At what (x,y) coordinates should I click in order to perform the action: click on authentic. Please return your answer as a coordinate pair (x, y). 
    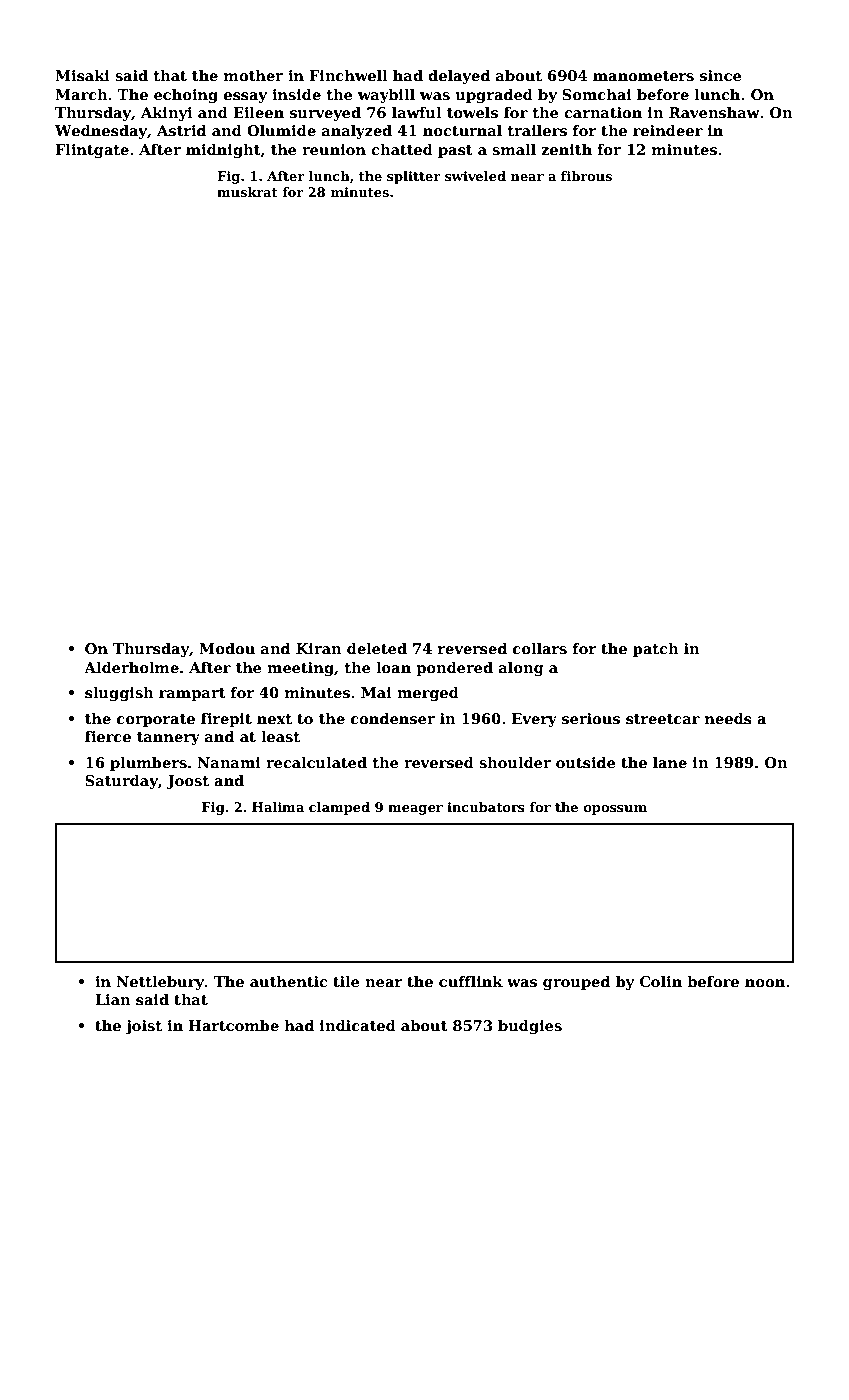
    Looking at the image, I should click on (288, 981).
